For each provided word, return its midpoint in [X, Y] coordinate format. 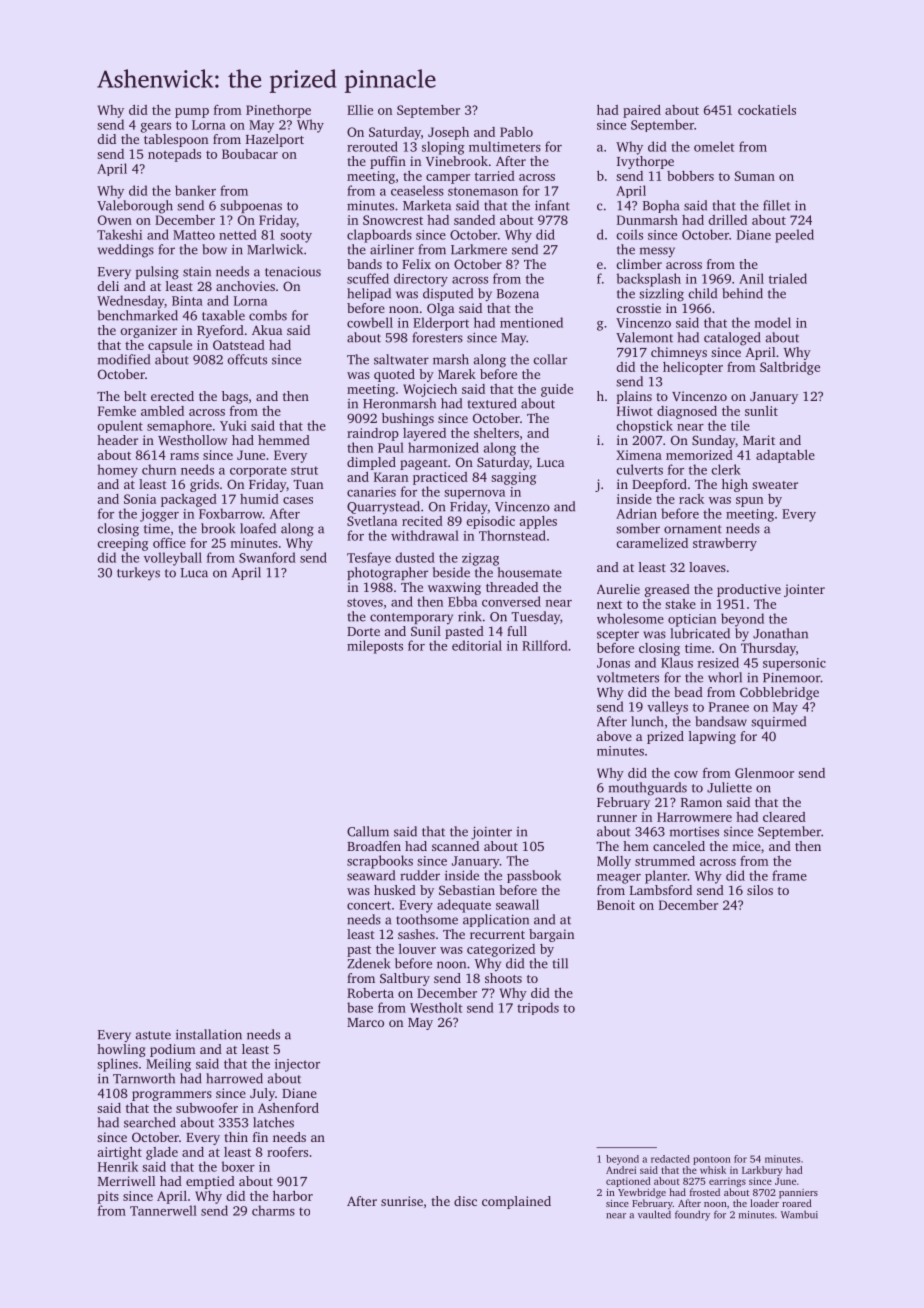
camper [448, 179]
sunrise [402, 1201]
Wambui [799, 1215]
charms [273, 1210]
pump [192, 113]
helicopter [693, 368]
